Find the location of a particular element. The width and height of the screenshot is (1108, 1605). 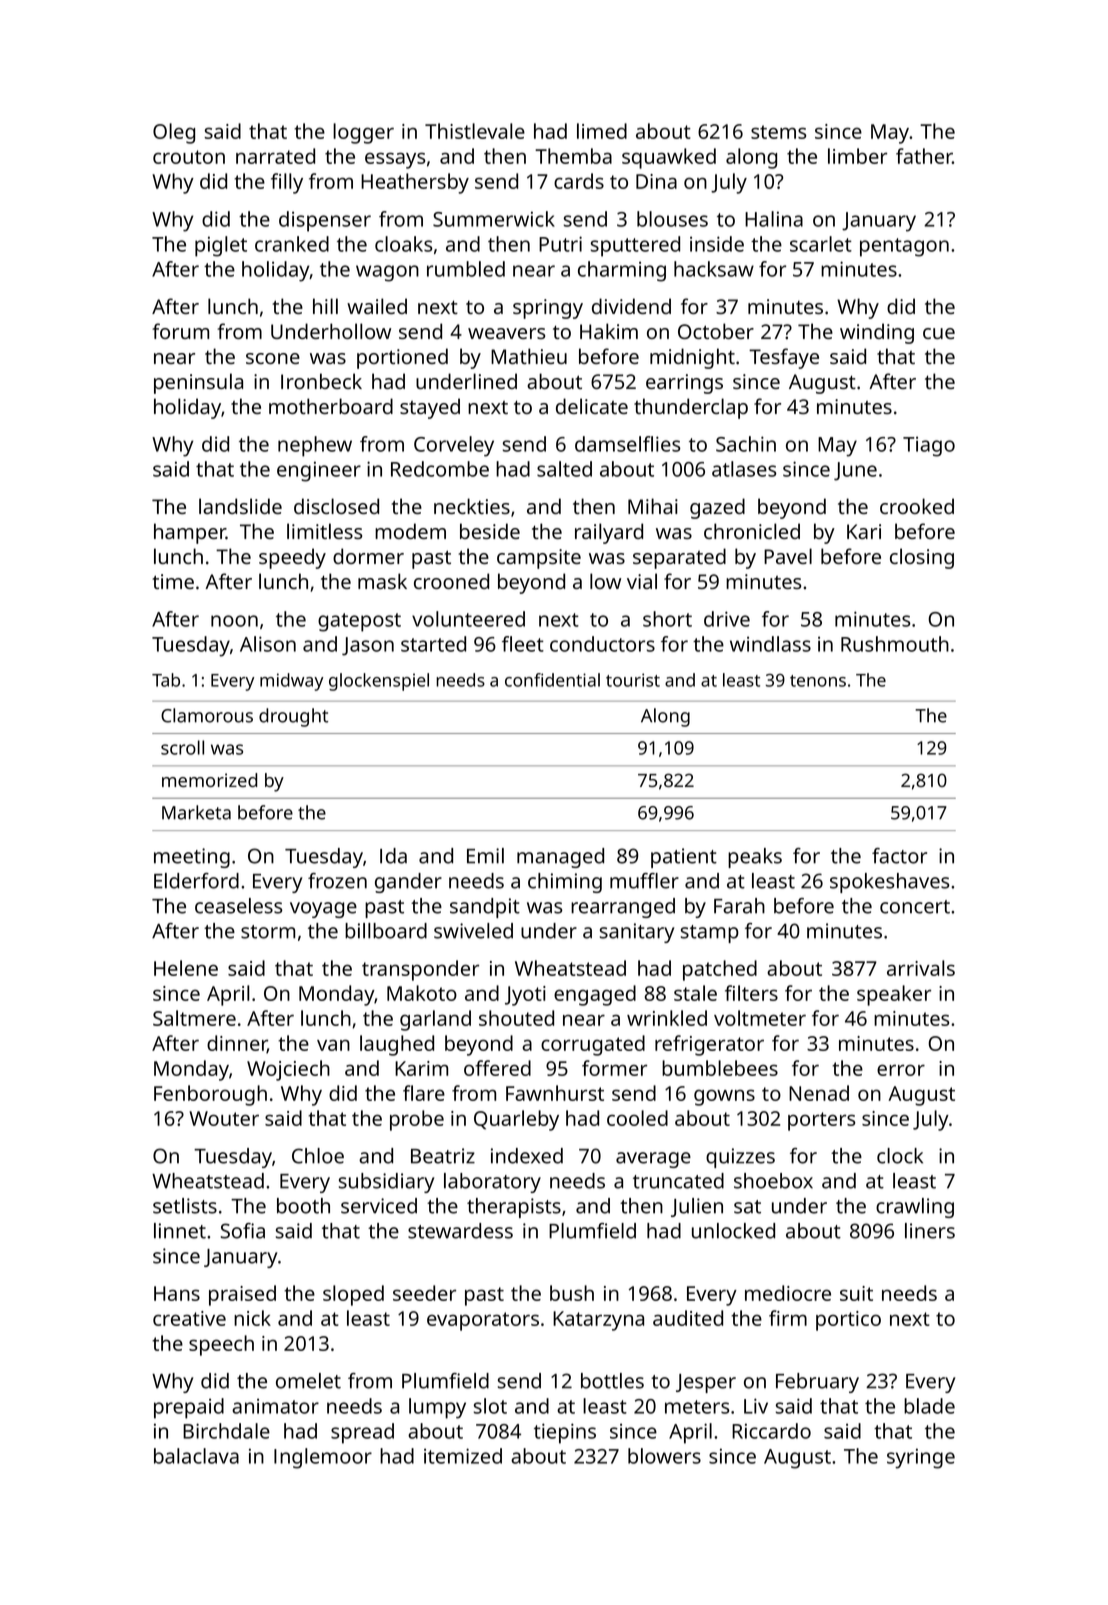

squawked is located at coordinates (669, 158).
